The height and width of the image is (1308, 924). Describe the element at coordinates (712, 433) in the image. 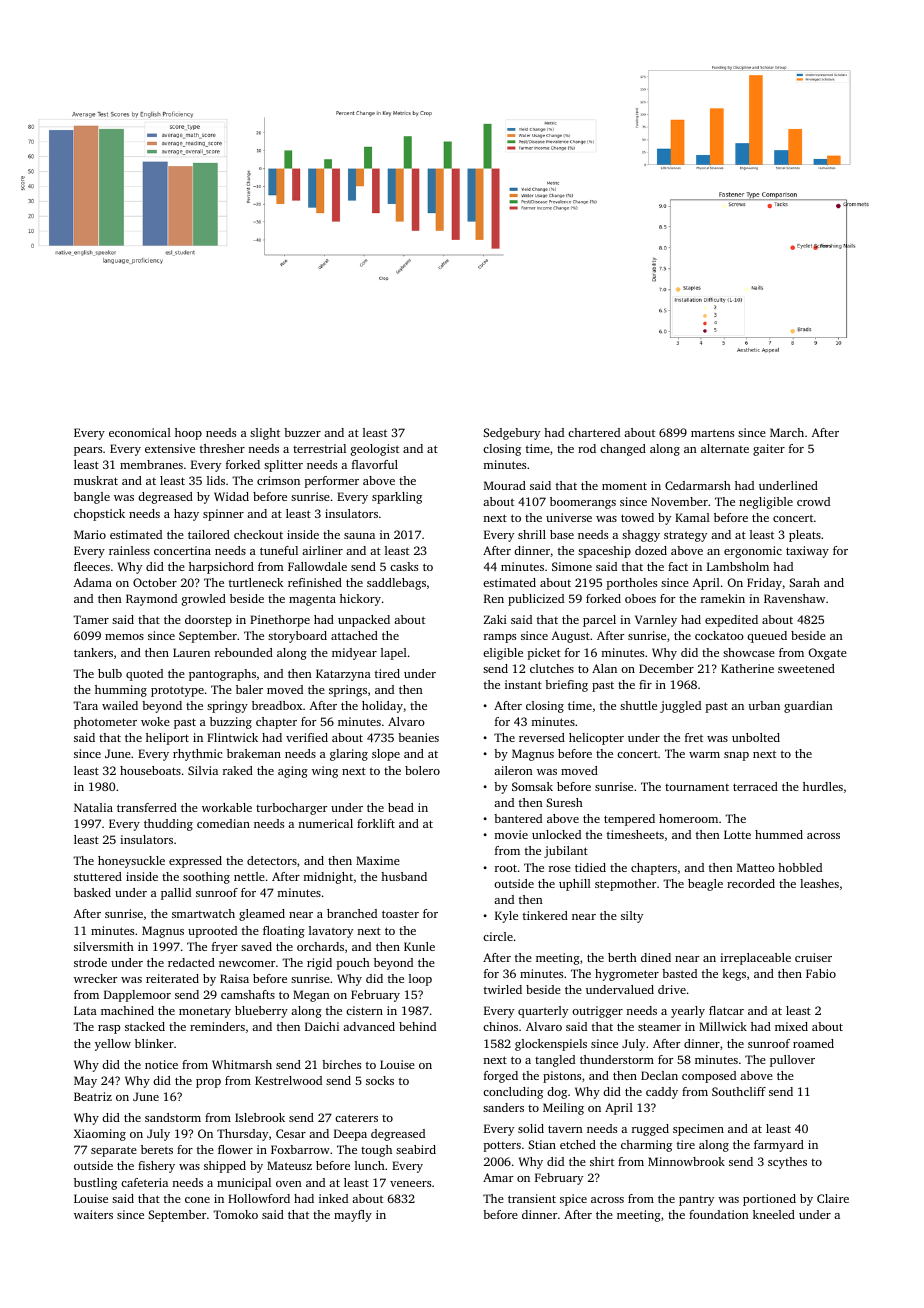

I see `martens` at that location.
